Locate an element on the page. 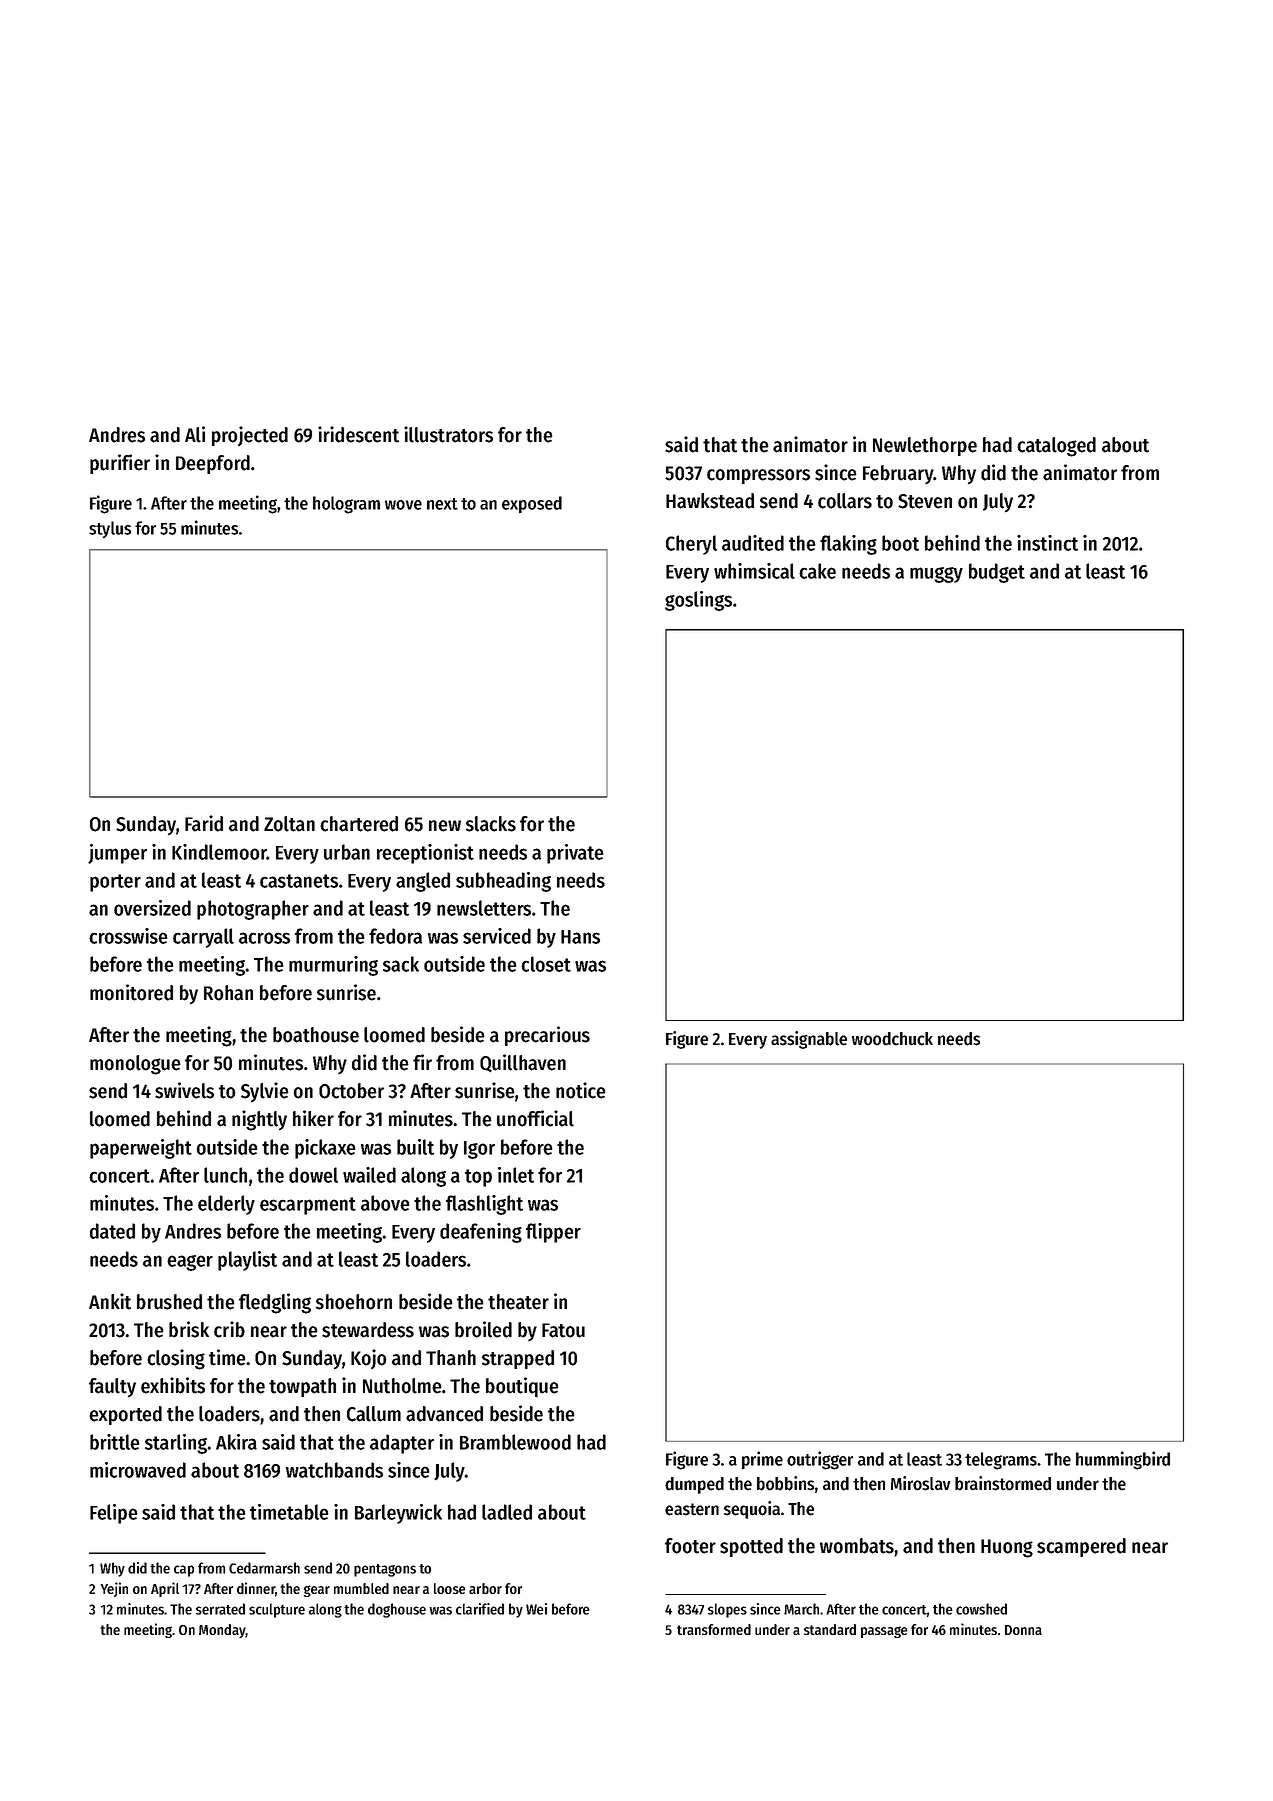 This page has width=1273, height=1801. assignable is located at coordinates (809, 1040).
